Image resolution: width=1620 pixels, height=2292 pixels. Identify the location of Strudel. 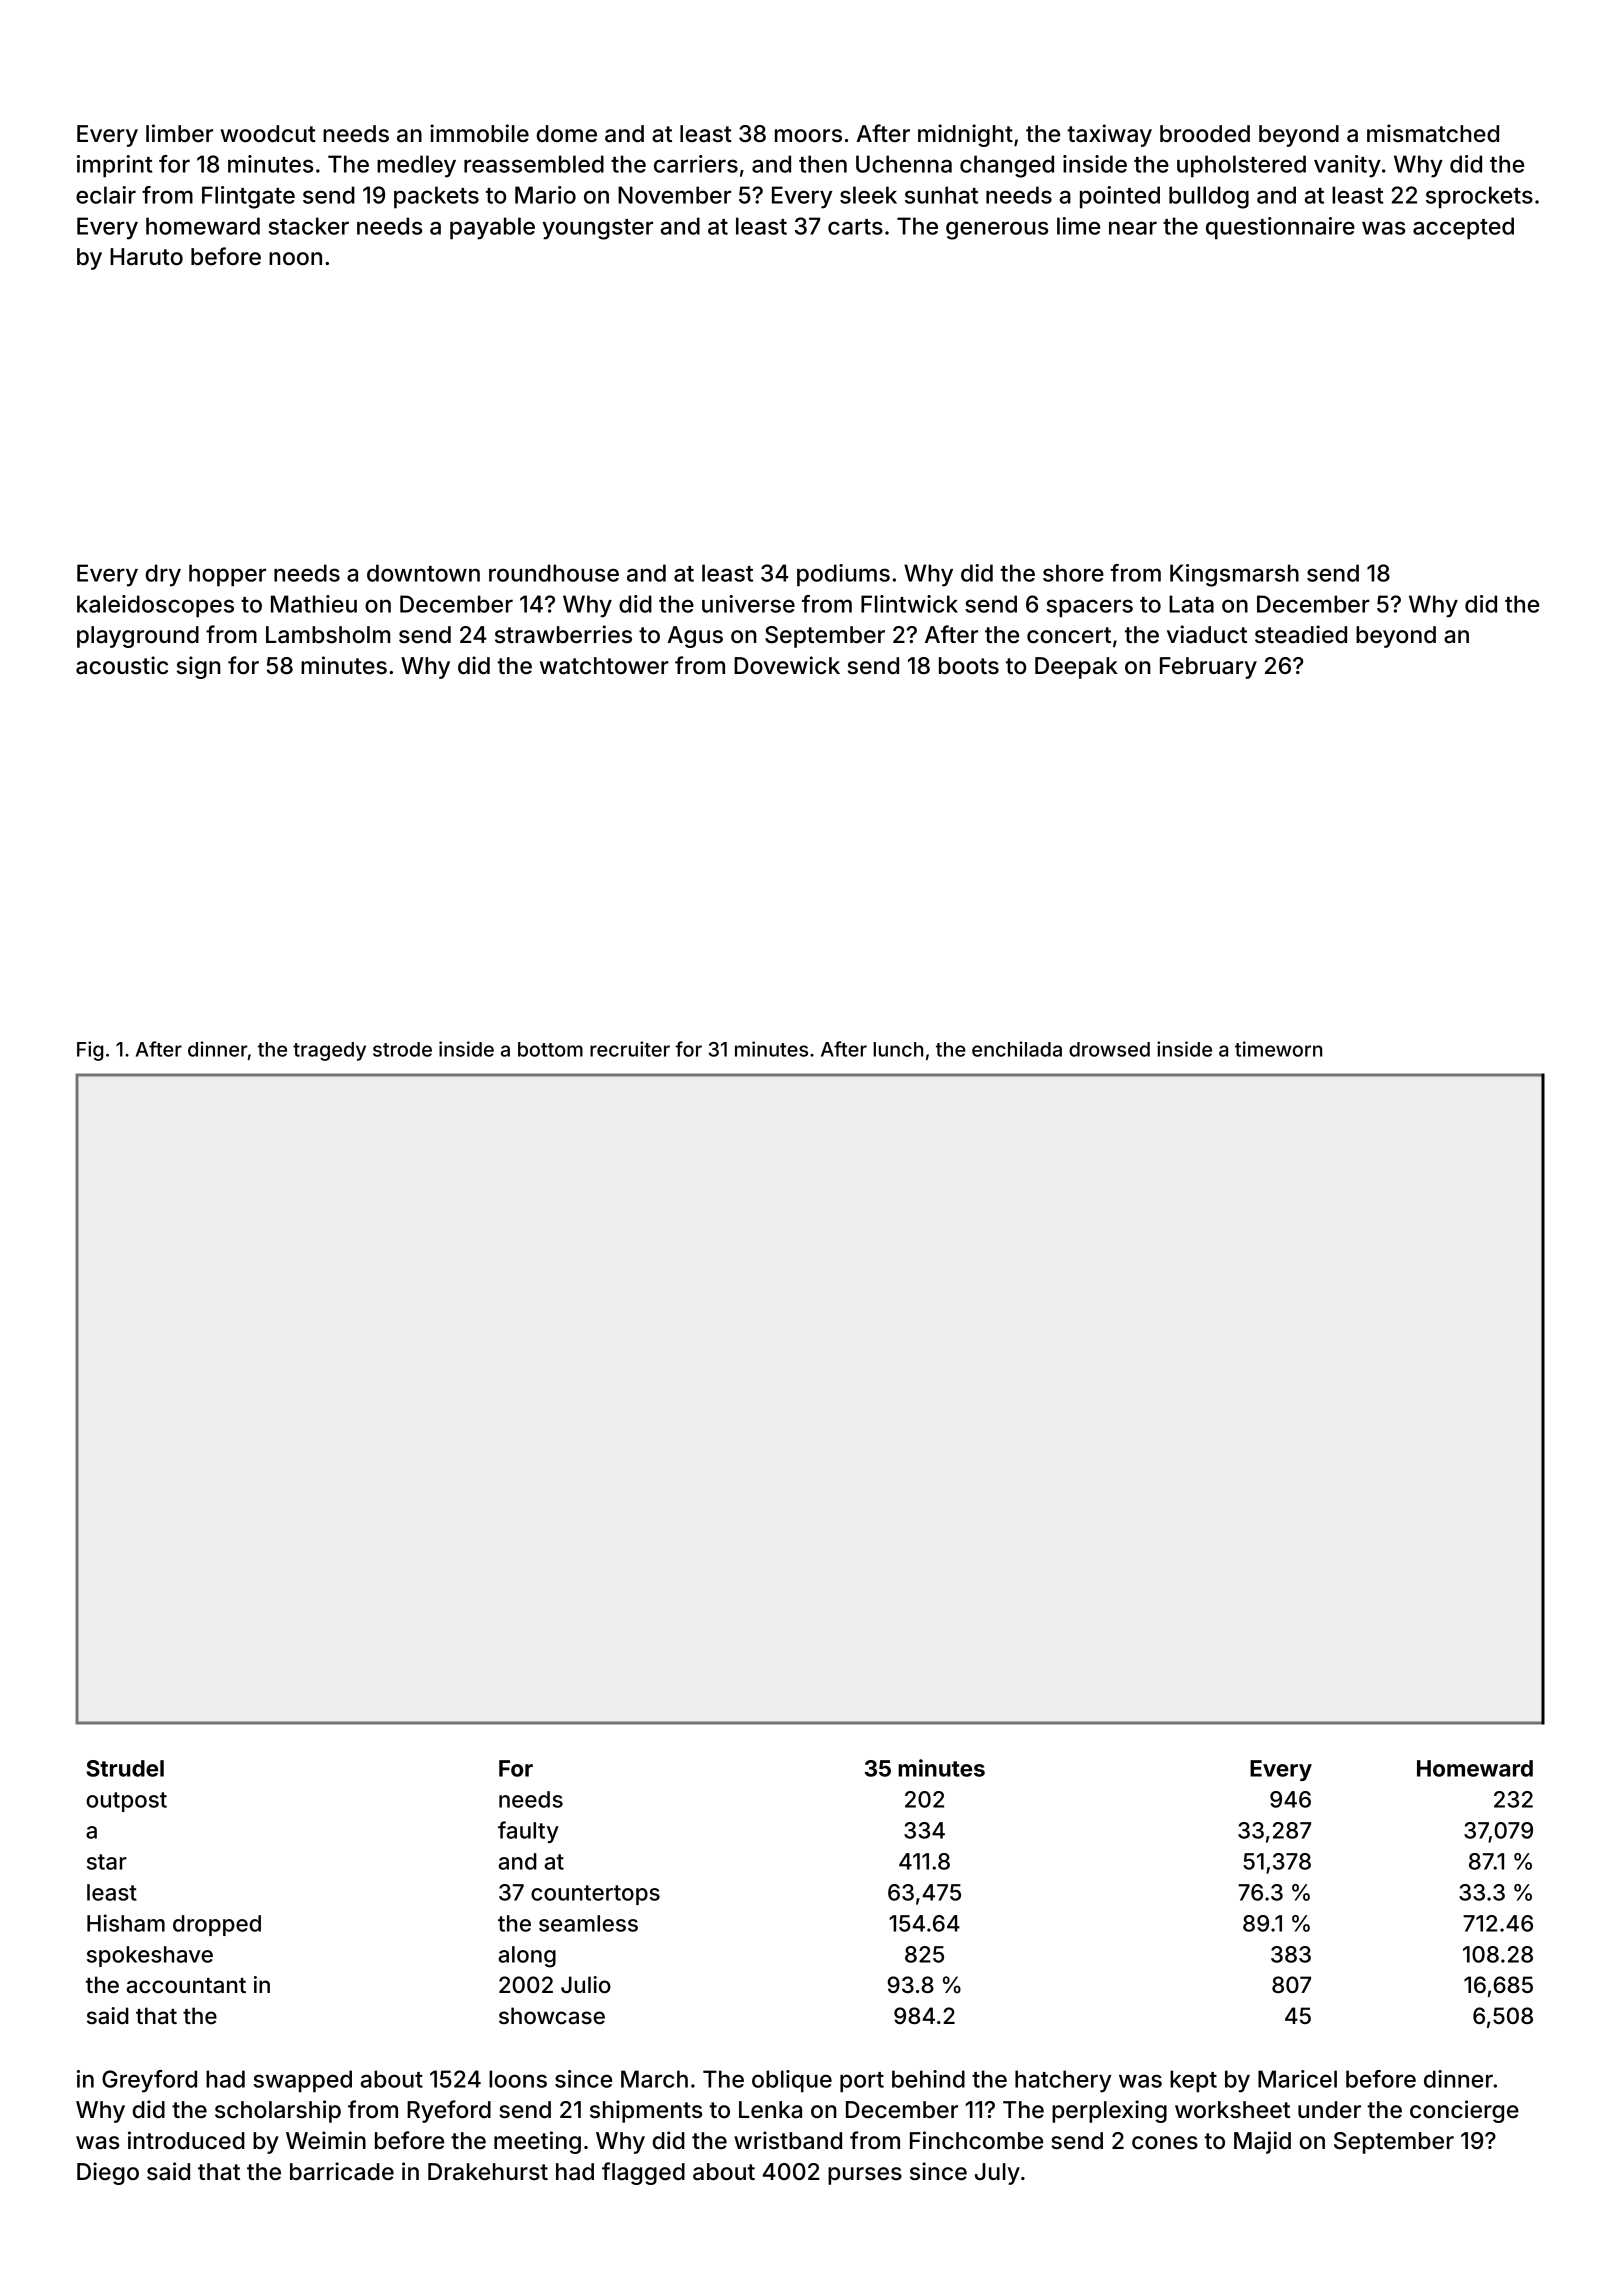
(125, 1768).
